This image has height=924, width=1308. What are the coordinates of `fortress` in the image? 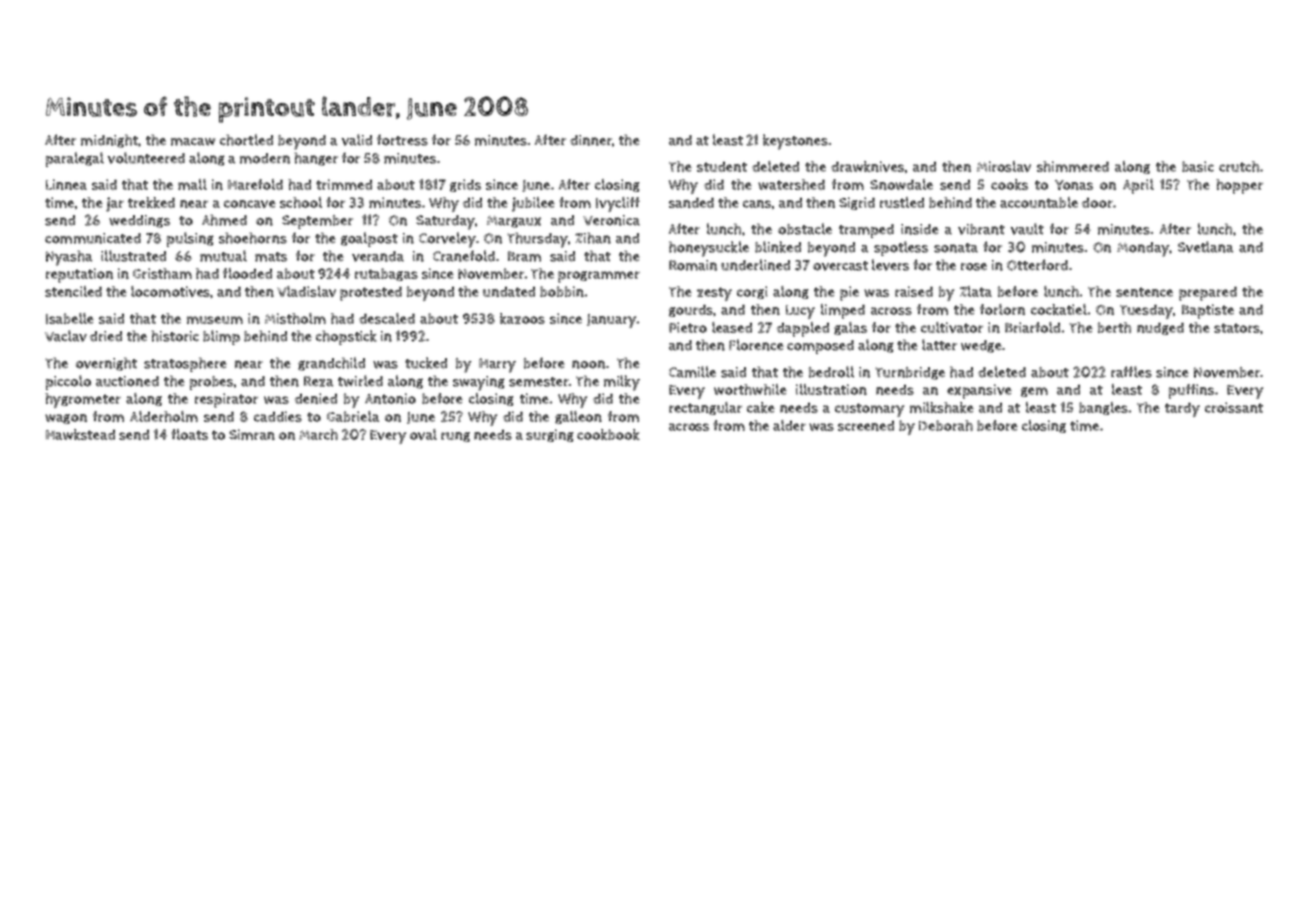 It's located at (402, 140).
